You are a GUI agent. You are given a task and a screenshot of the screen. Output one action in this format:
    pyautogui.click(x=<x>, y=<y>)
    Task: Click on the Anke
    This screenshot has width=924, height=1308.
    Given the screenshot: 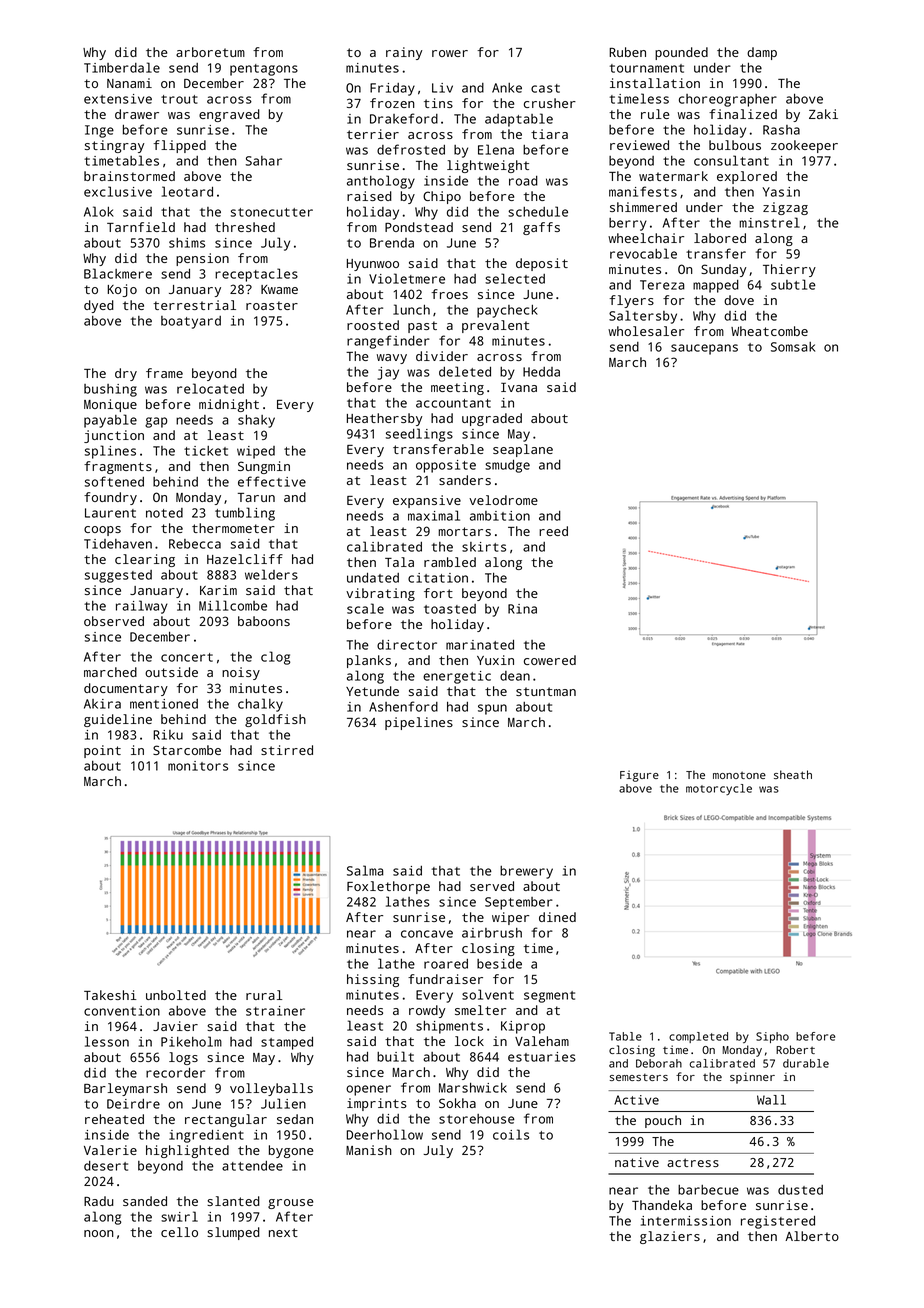 What is the action you would take?
    pyautogui.click(x=507, y=88)
